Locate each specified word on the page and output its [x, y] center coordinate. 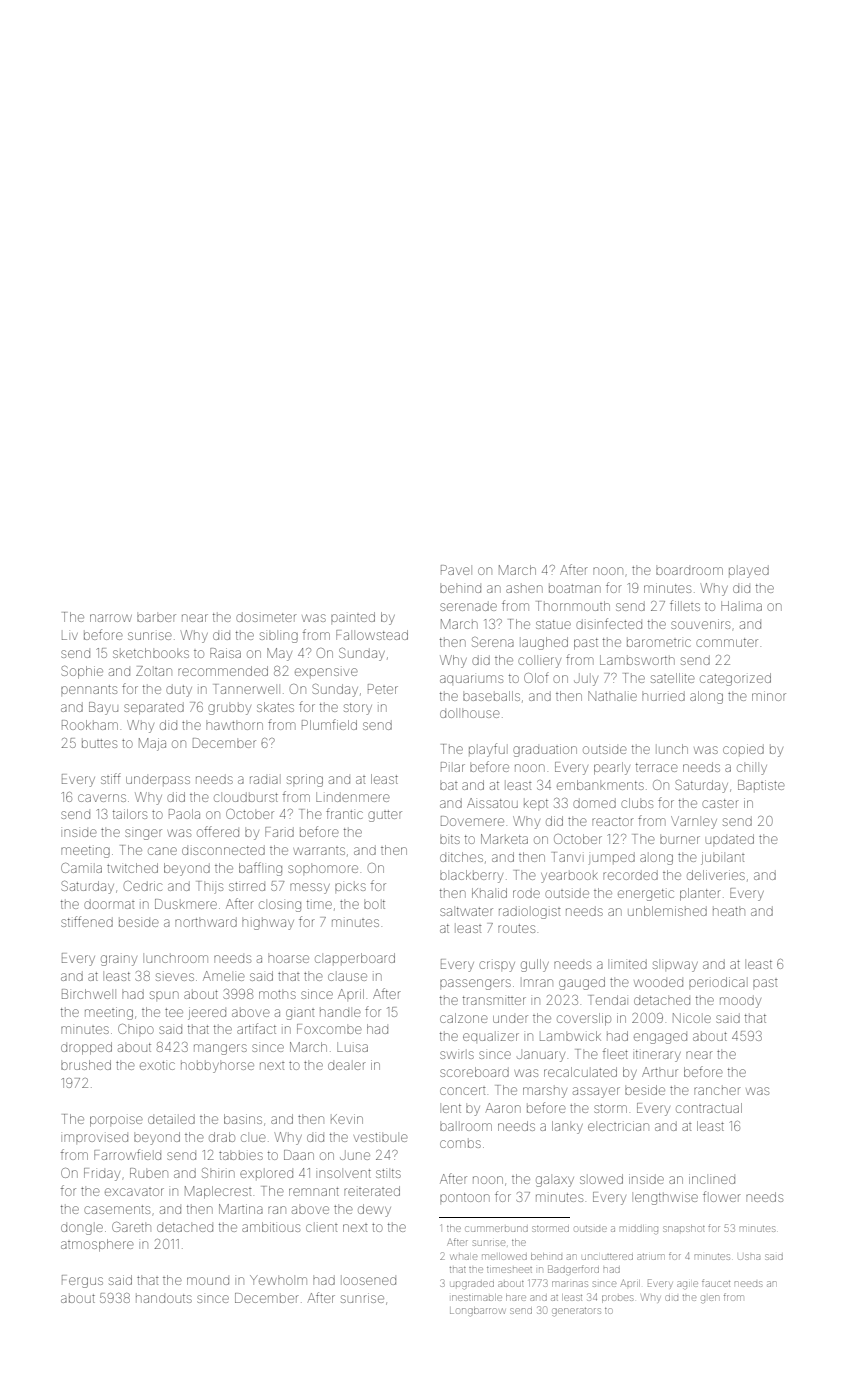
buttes [99, 743]
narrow [111, 618]
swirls [457, 1055]
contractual [709, 1108]
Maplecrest [218, 1192]
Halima [741, 606]
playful [487, 750]
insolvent [345, 1173]
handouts [164, 1298]
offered [218, 831]
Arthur [660, 1072]
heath [729, 911]
